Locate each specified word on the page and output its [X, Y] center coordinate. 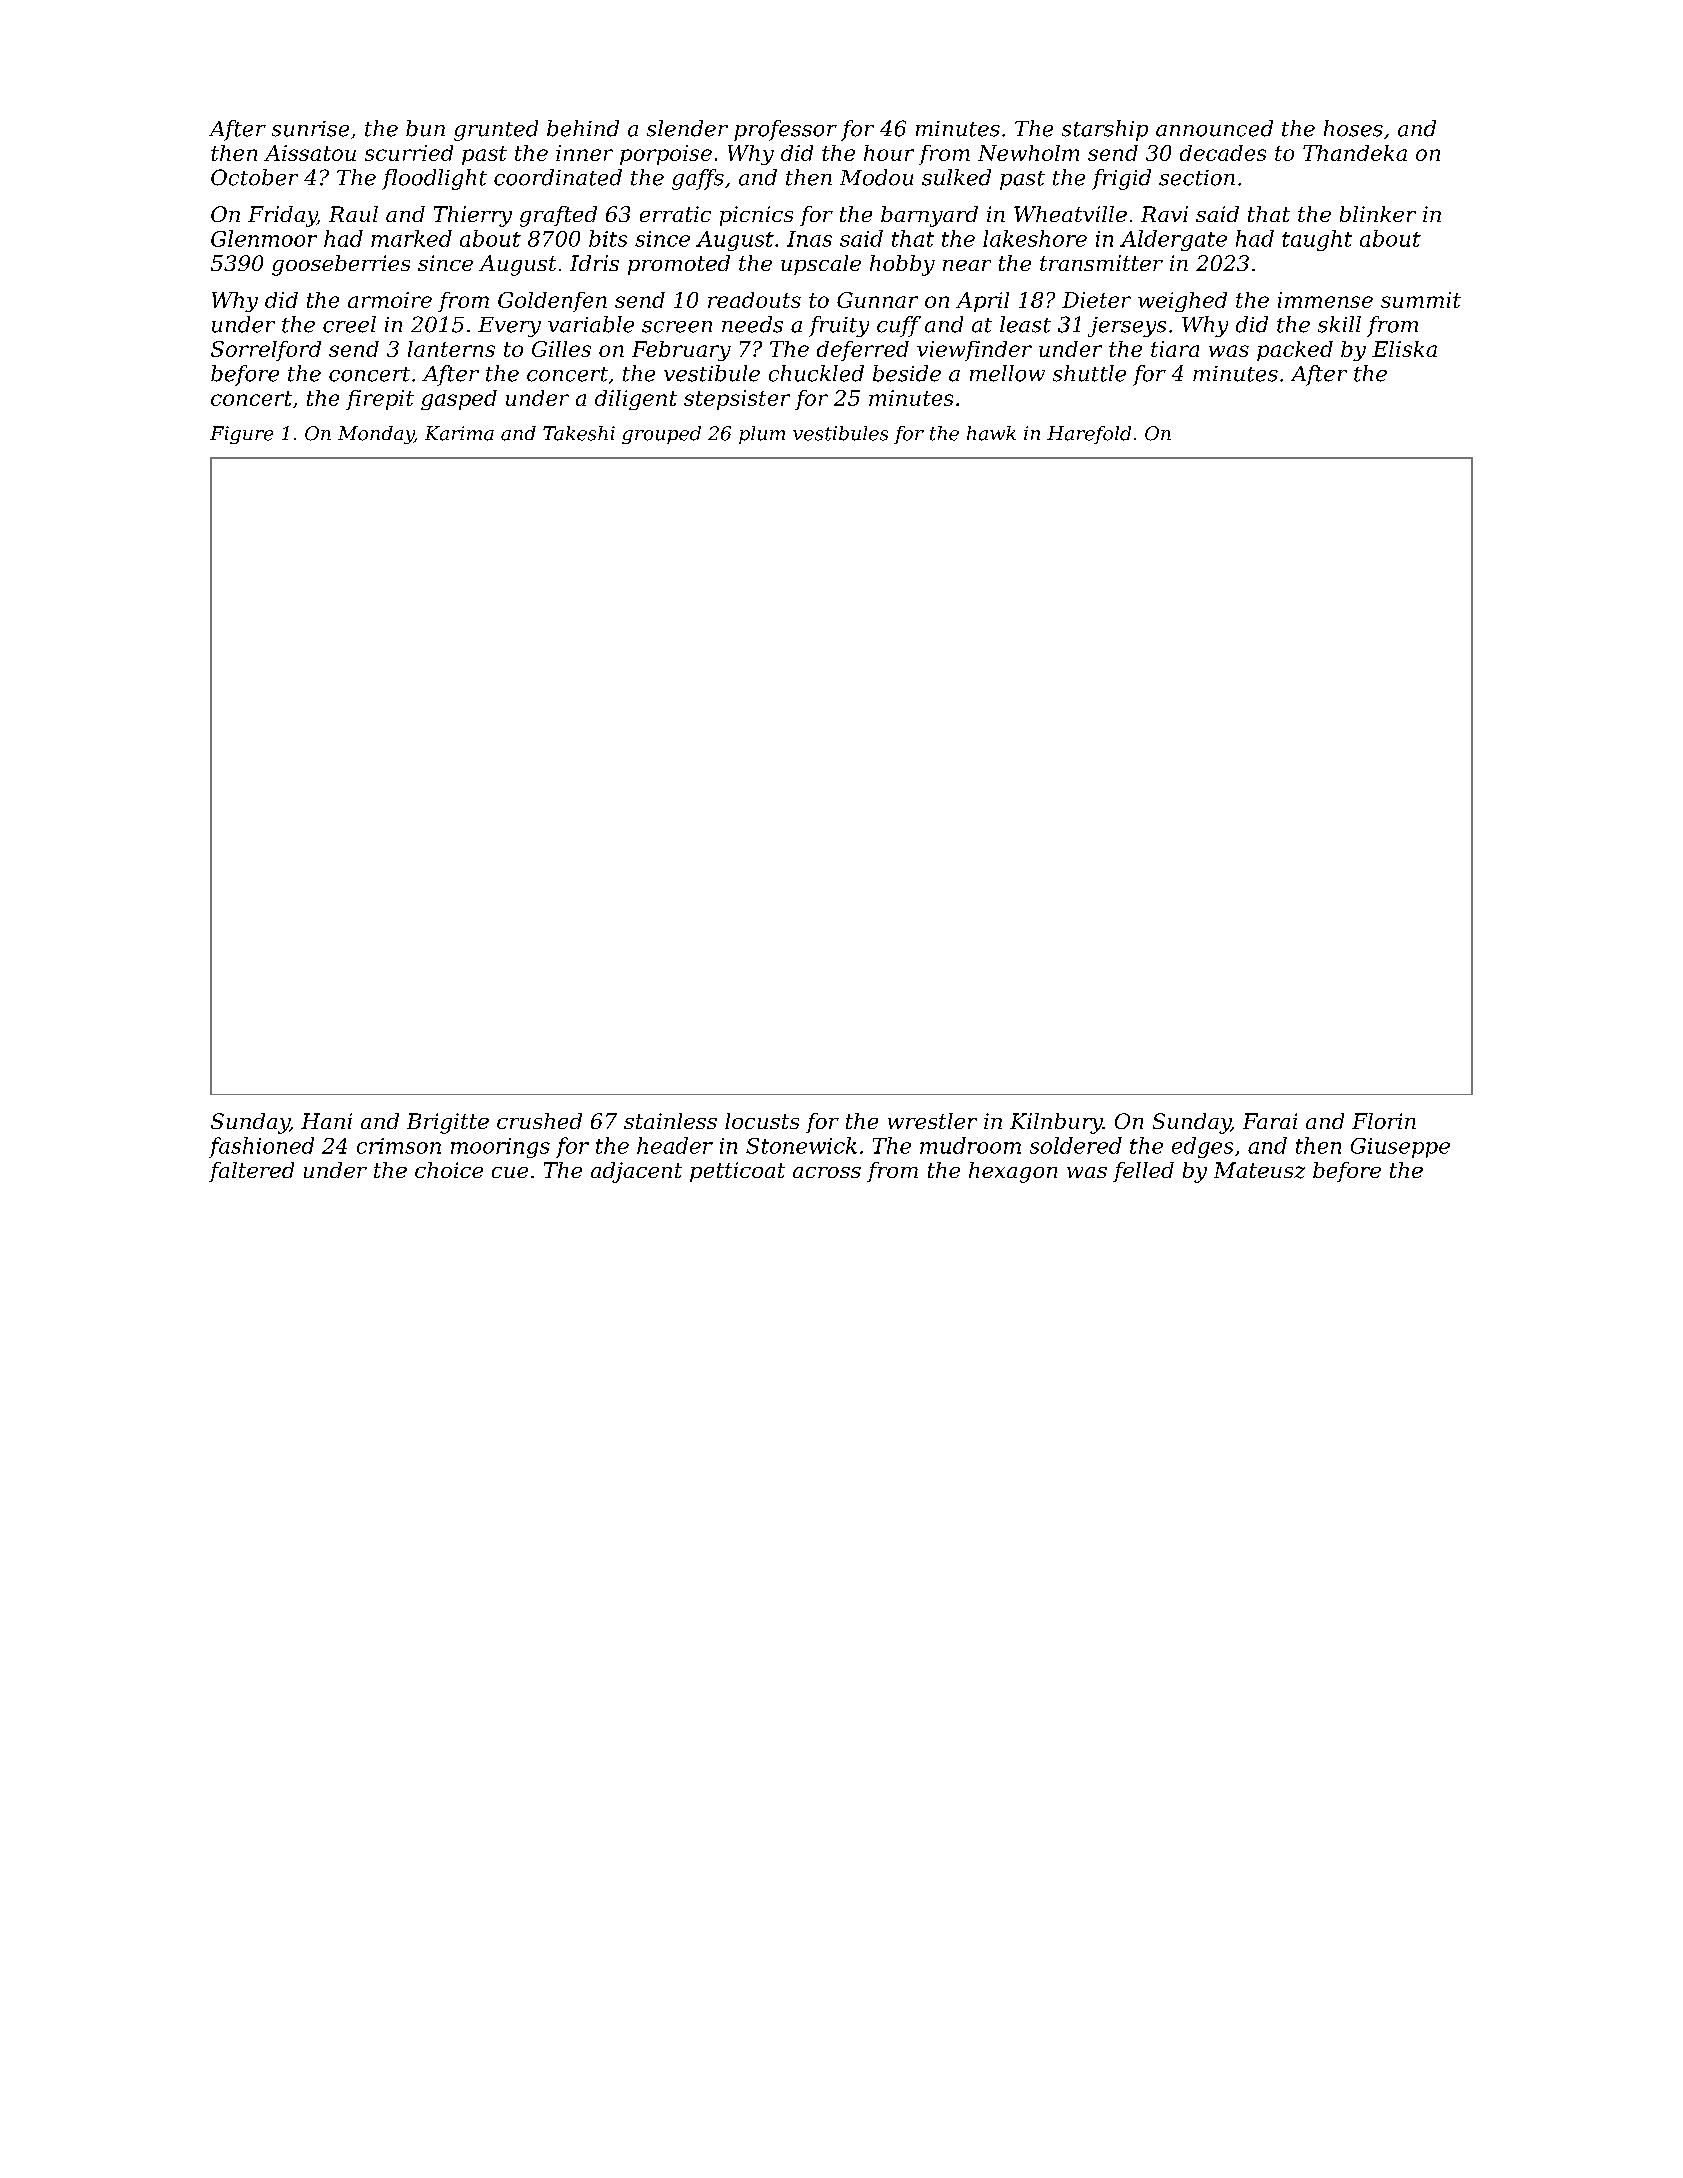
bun [425, 128]
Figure [241, 435]
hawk [991, 433]
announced [1214, 128]
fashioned [261, 1147]
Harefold [1089, 435]
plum [762, 435]
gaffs [698, 179]
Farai [1270, 1121]
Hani [326, 1121]
